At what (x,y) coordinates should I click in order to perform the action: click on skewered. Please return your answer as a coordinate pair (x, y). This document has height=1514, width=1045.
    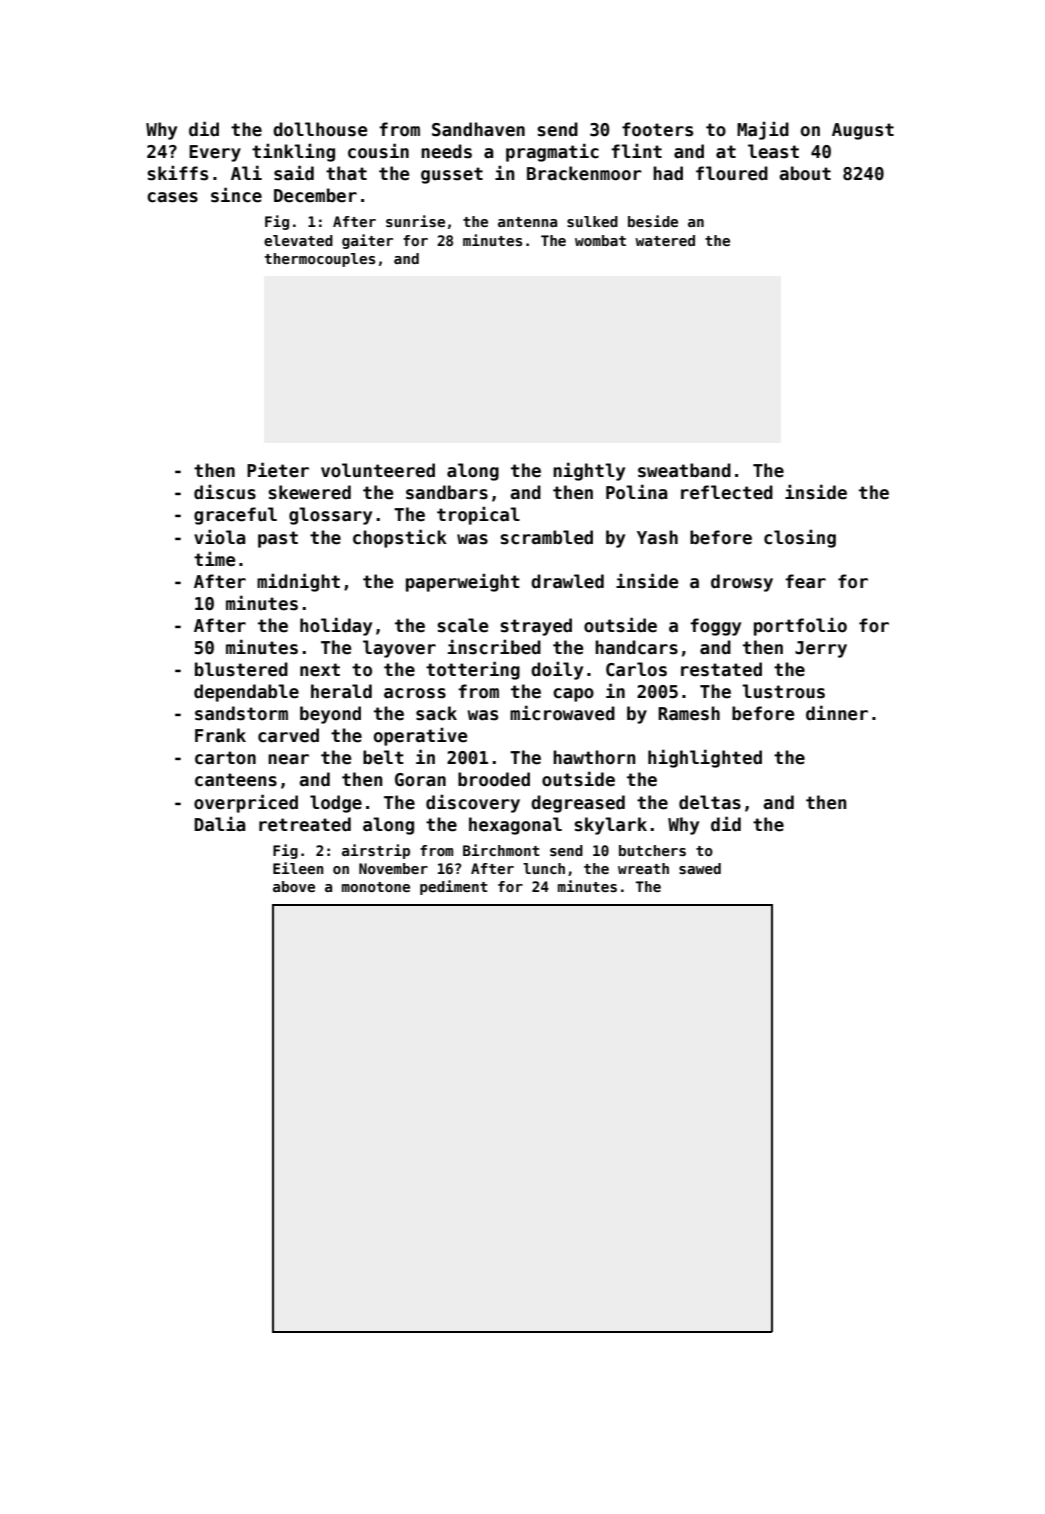
    Looking at the image, I should click on (309, 492).
